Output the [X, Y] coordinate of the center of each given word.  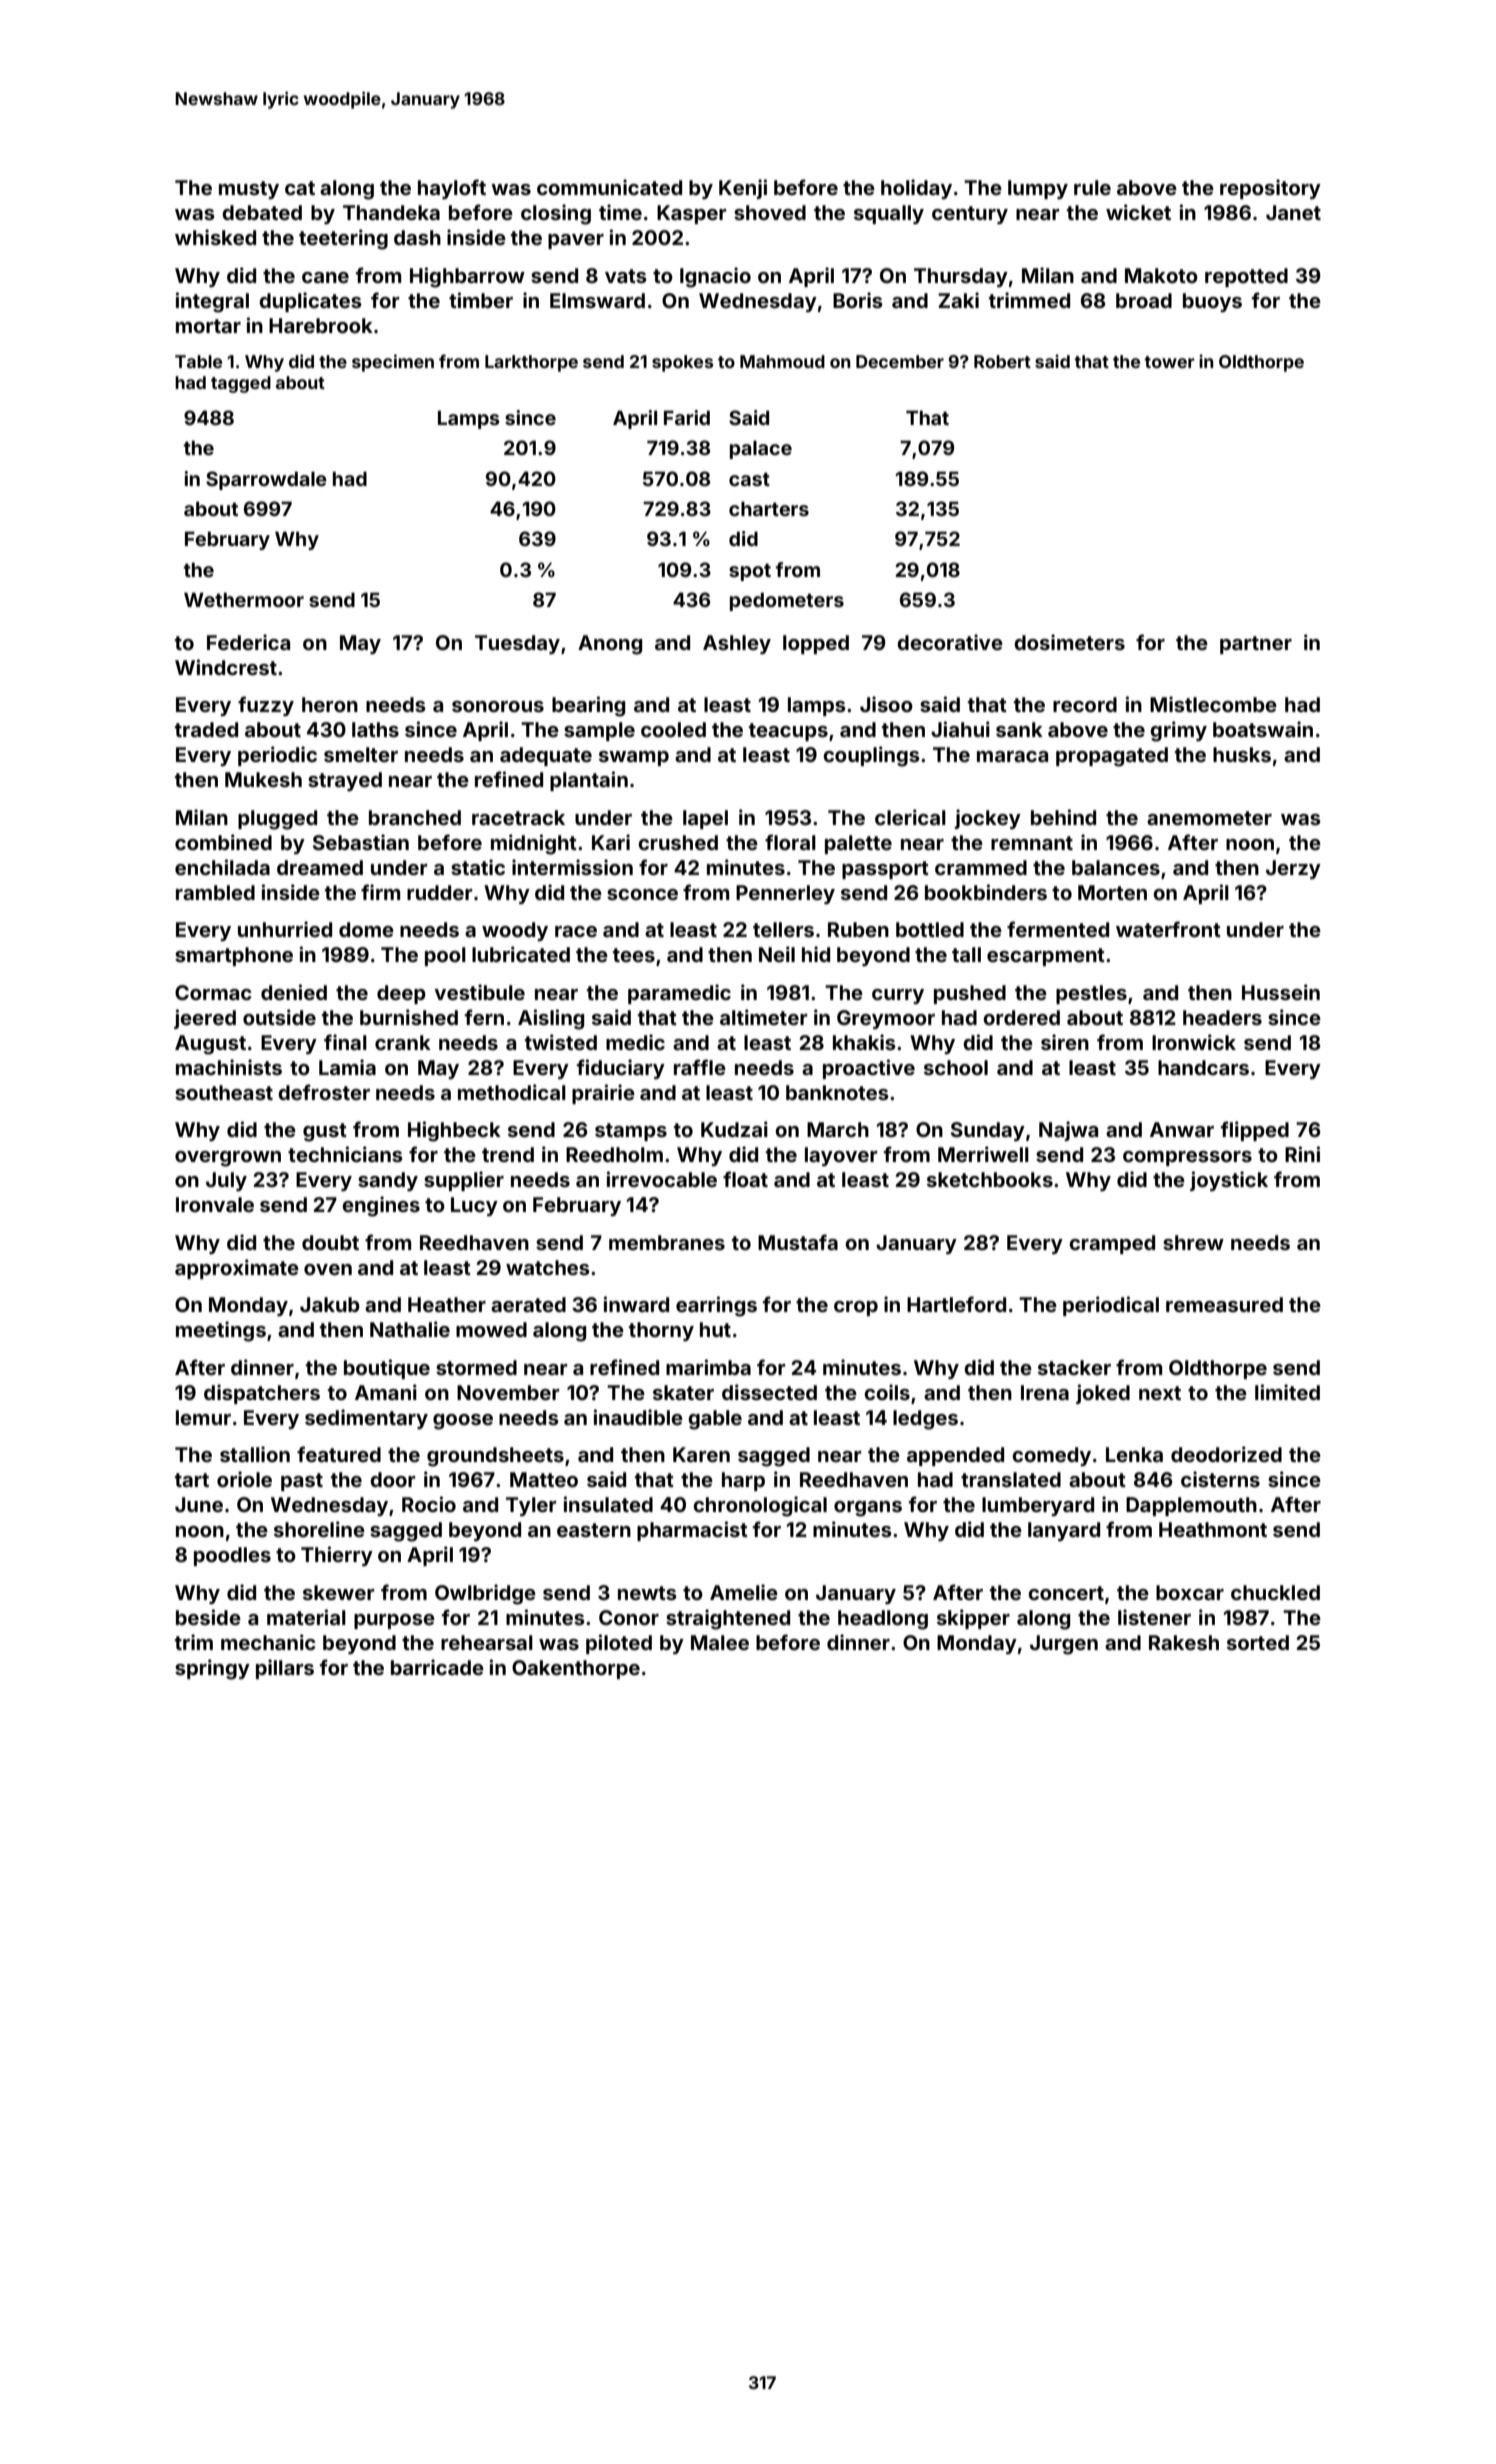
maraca [1012, 756]
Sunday [988, 1131]
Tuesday [517, 644]
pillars [285, 1669]
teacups [788, 732]
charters [769, 508]
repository [1270, 189]
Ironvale [215, 1204]
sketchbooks [990, 1179]
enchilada [222, 867]
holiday [916, 189]
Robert [1002, 361]
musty [249, 190]
